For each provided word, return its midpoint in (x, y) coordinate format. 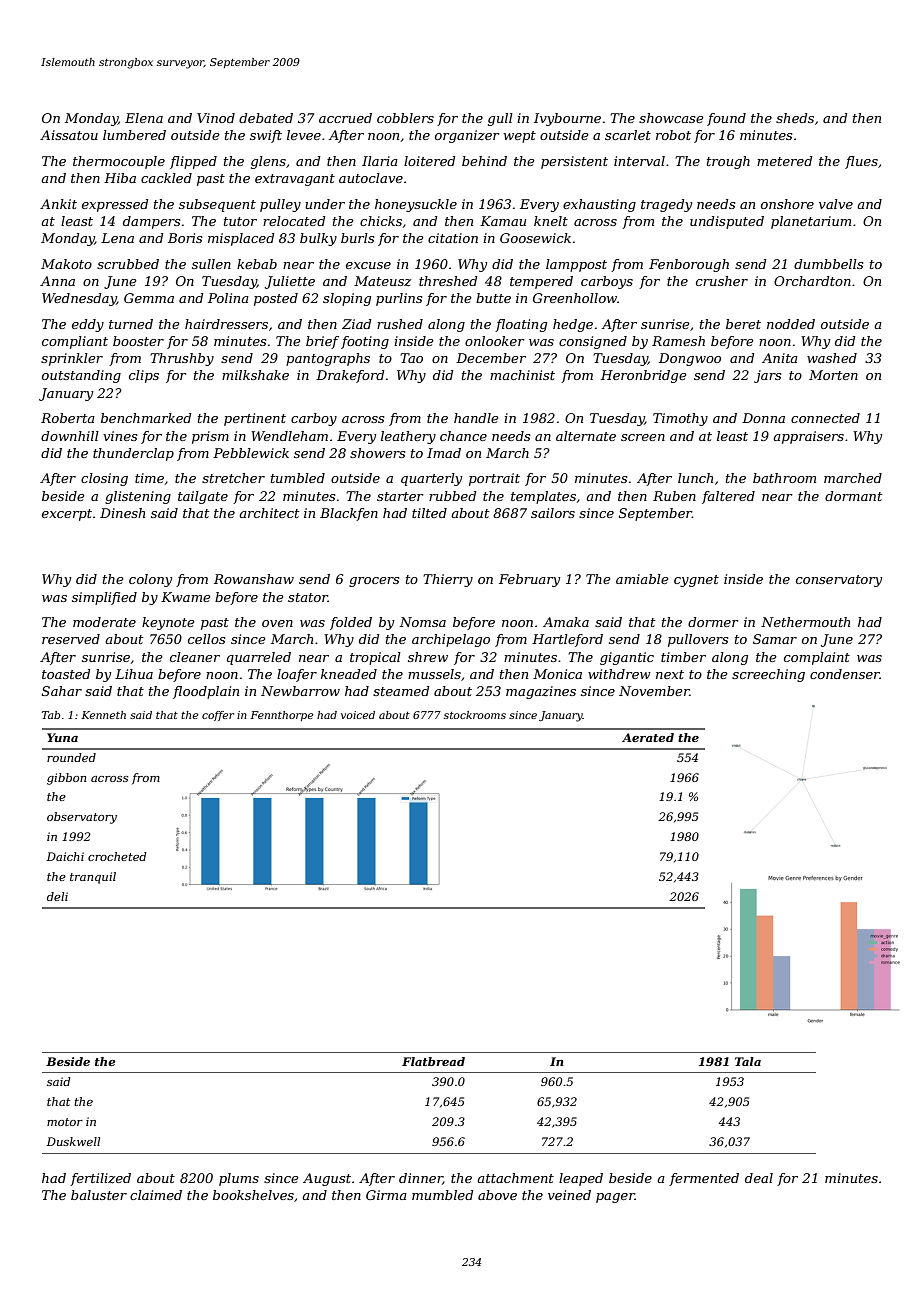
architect (269, 513)
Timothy (680, 419)
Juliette (290, 282)
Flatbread (433, 1061)
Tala (748, 1061)
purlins (399, 299)
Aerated (648, 737)
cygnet (696, 581)
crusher (722, 281)
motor (65, 1122)
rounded (71, 757)
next (670, 674)
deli (57, 896)
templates (543, 497)
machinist (522, 375)
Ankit (58, 204)
